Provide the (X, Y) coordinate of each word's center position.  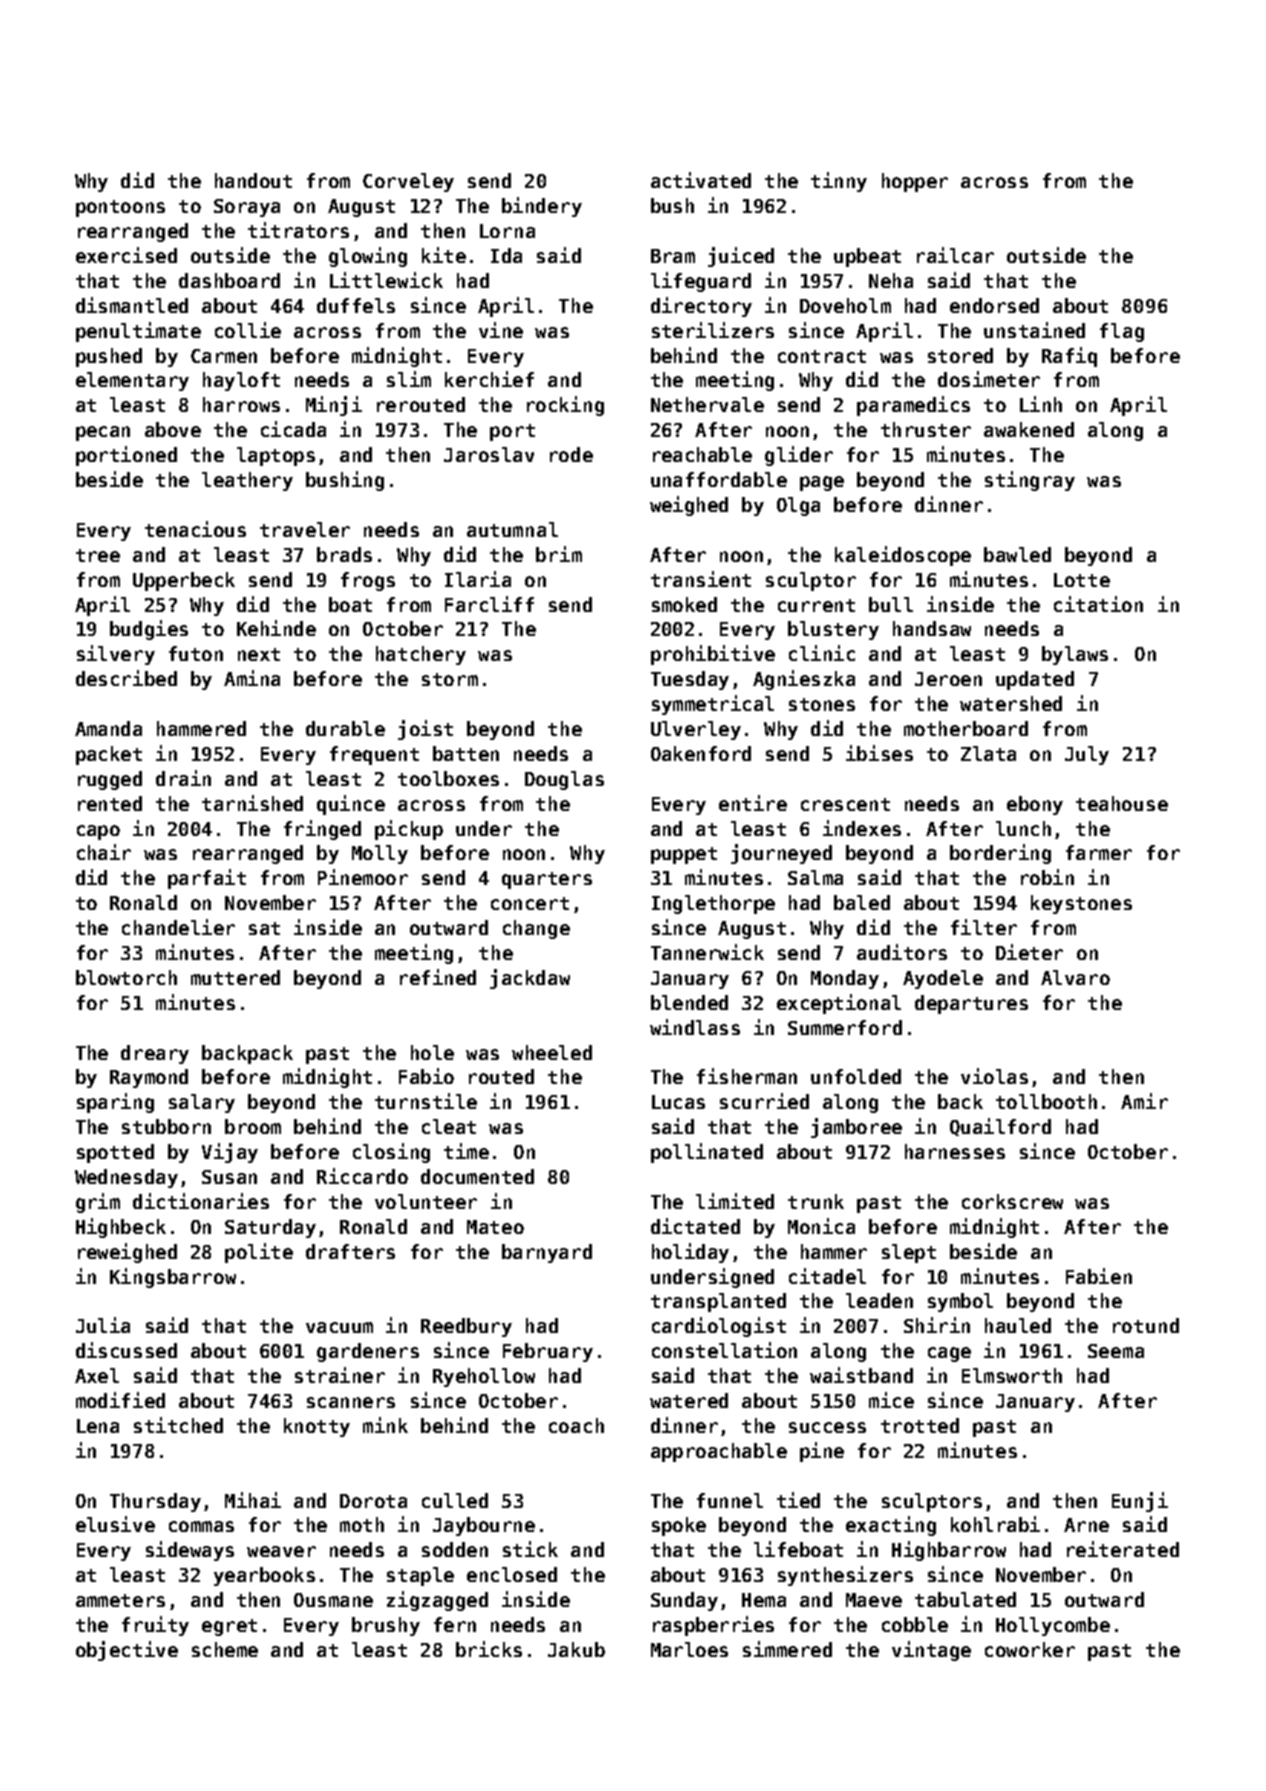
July (1087, 755)
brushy (386, 1626)
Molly (380, 854)
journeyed (781, 854)
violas (994, 1076)
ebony (1035, 805)
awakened (1029, 429)
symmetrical (713, 705)
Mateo (495, 1227)
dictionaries (201, 1201)
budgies (149, 630)
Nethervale (707, 404)
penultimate (138, 332)
